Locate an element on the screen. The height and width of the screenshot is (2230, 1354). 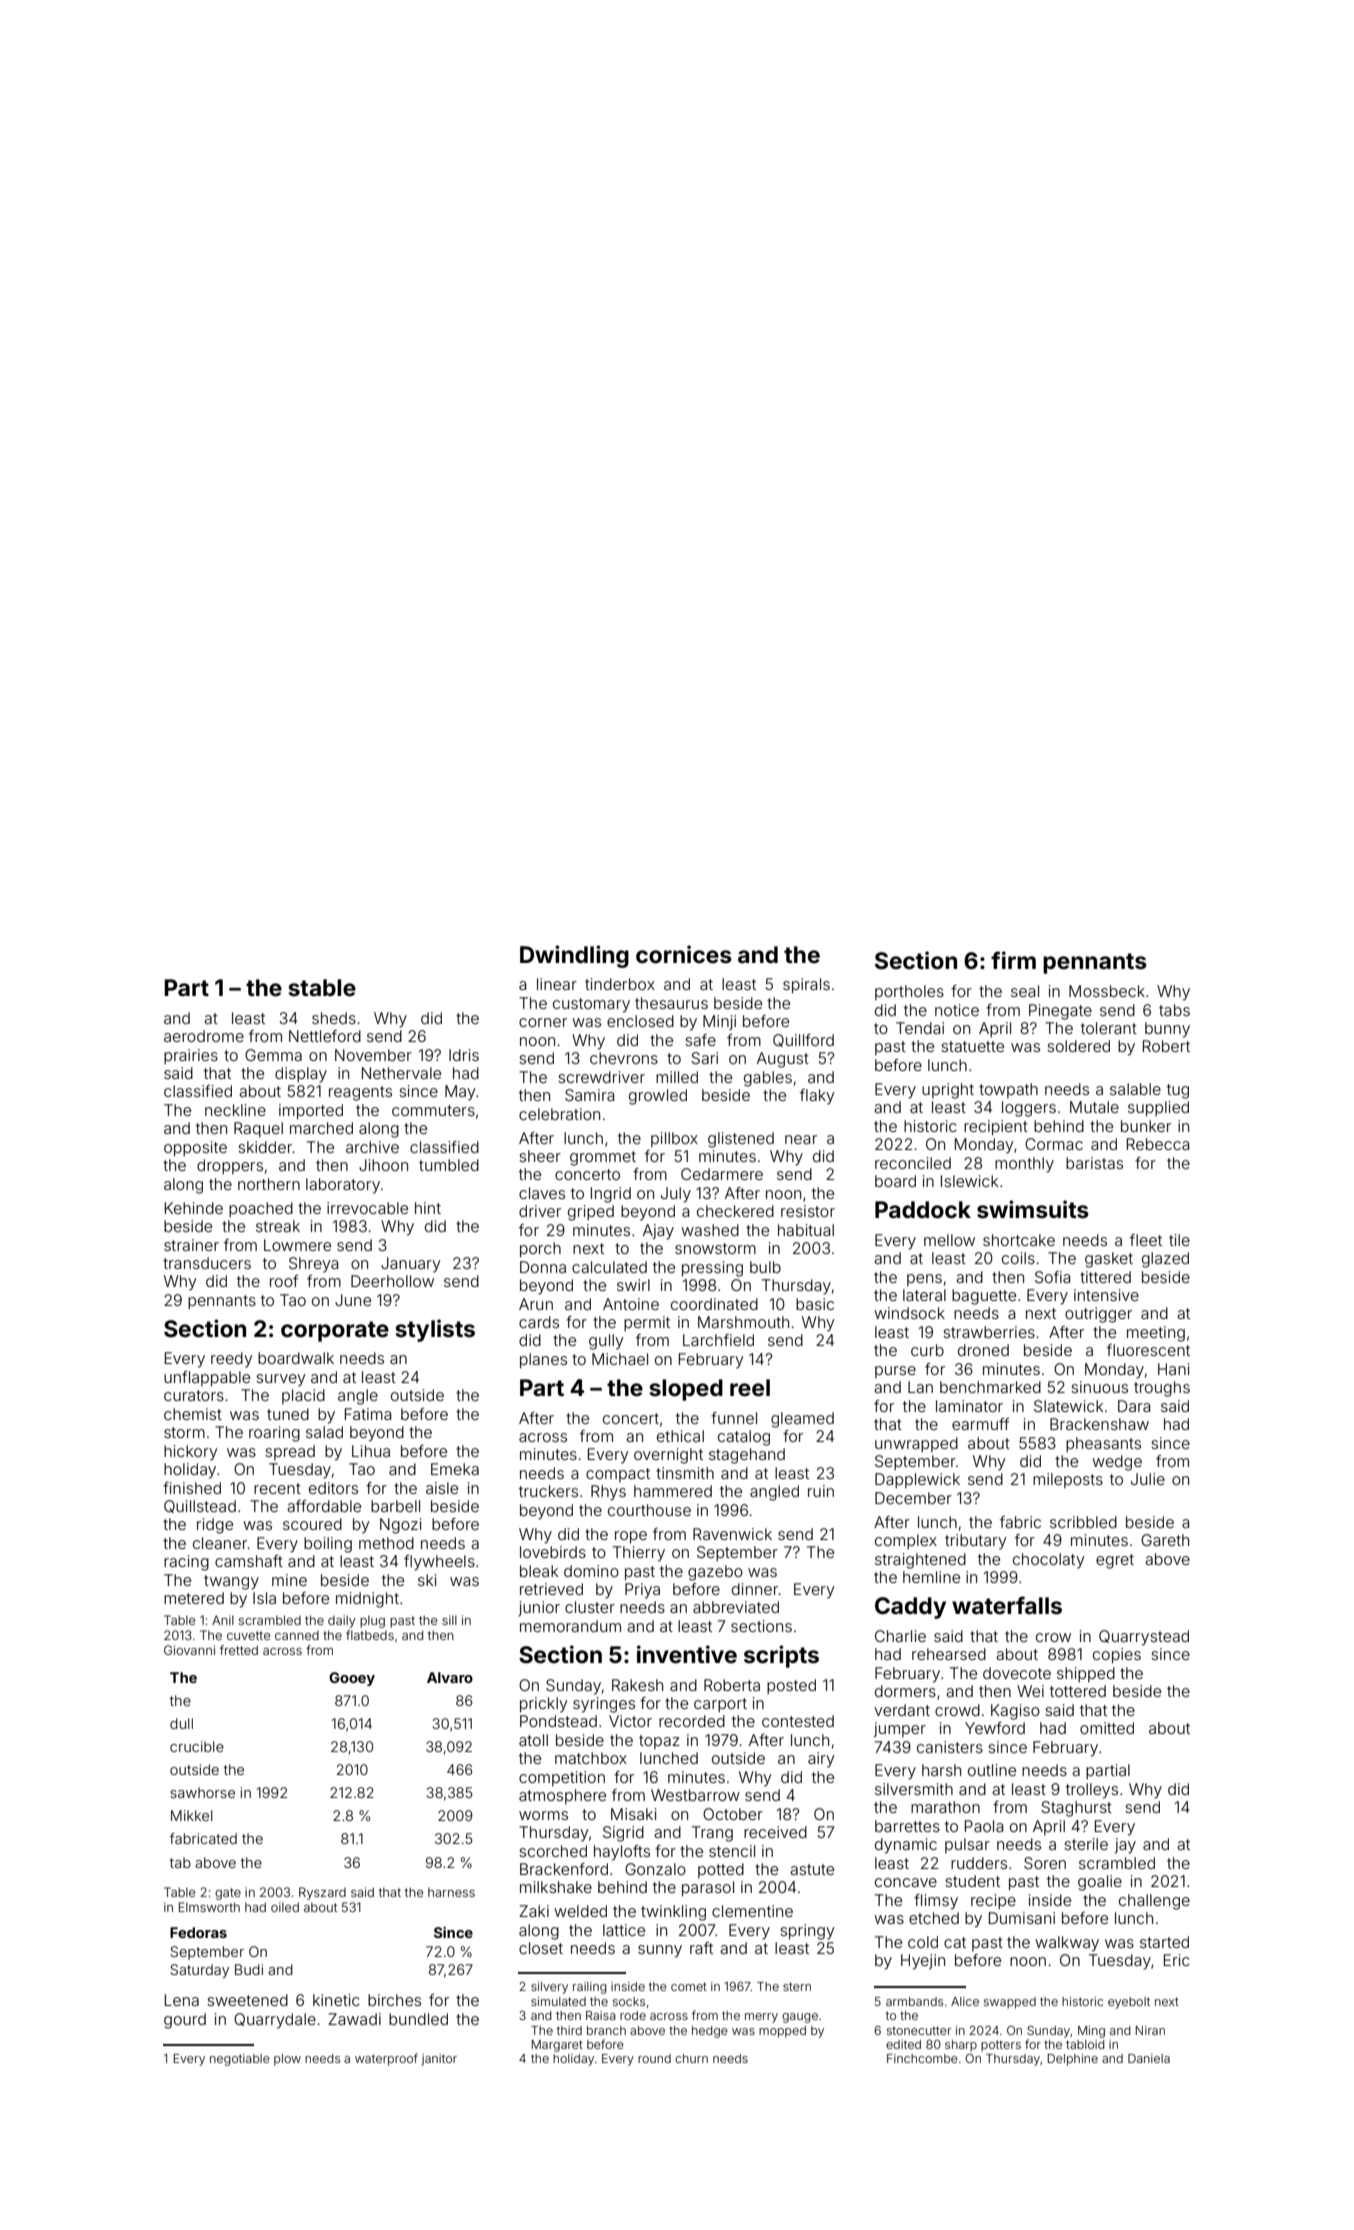
Paddock is located at coordinates (923, 1210).
